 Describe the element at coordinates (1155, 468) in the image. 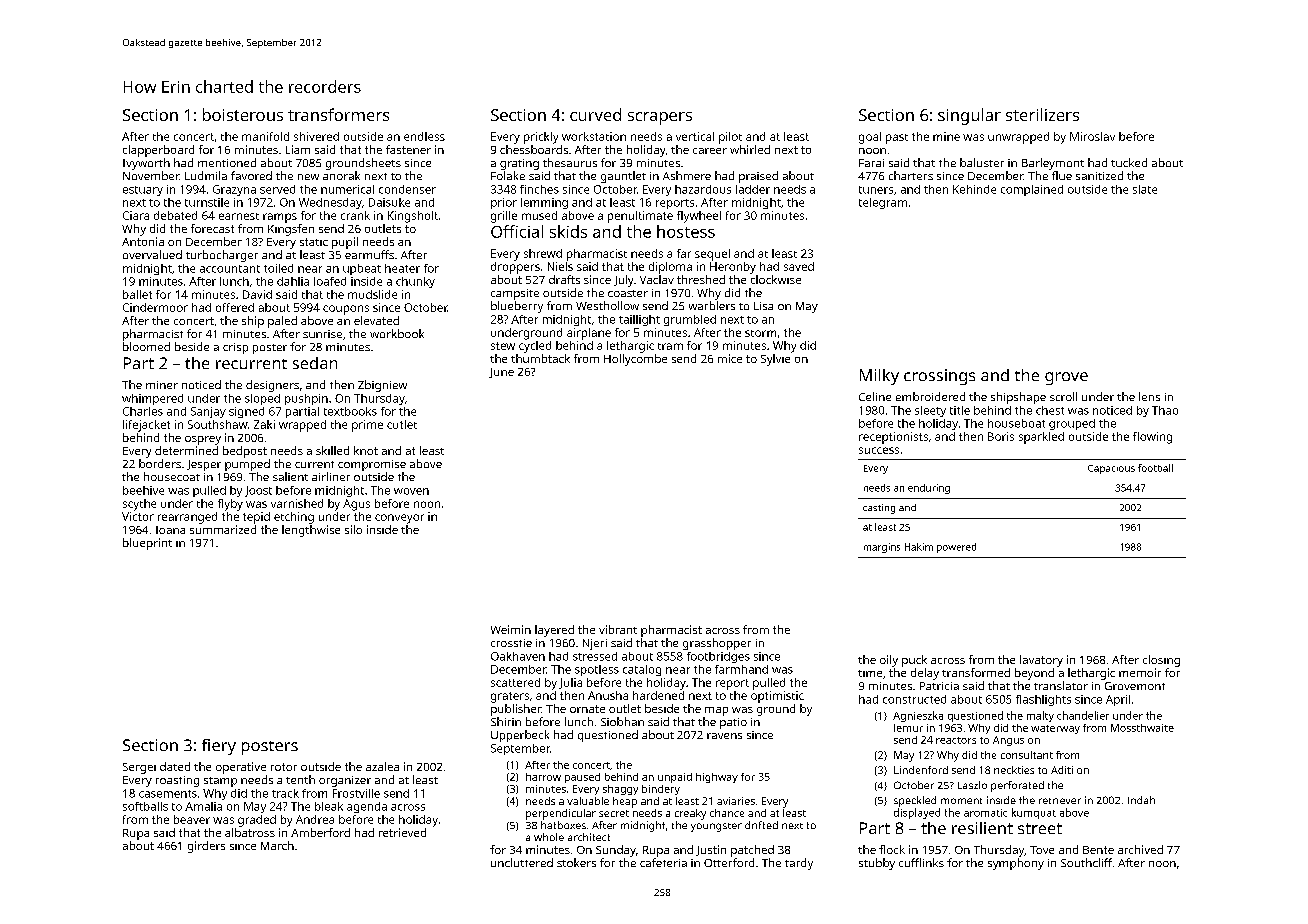

I see `football` at that location.
